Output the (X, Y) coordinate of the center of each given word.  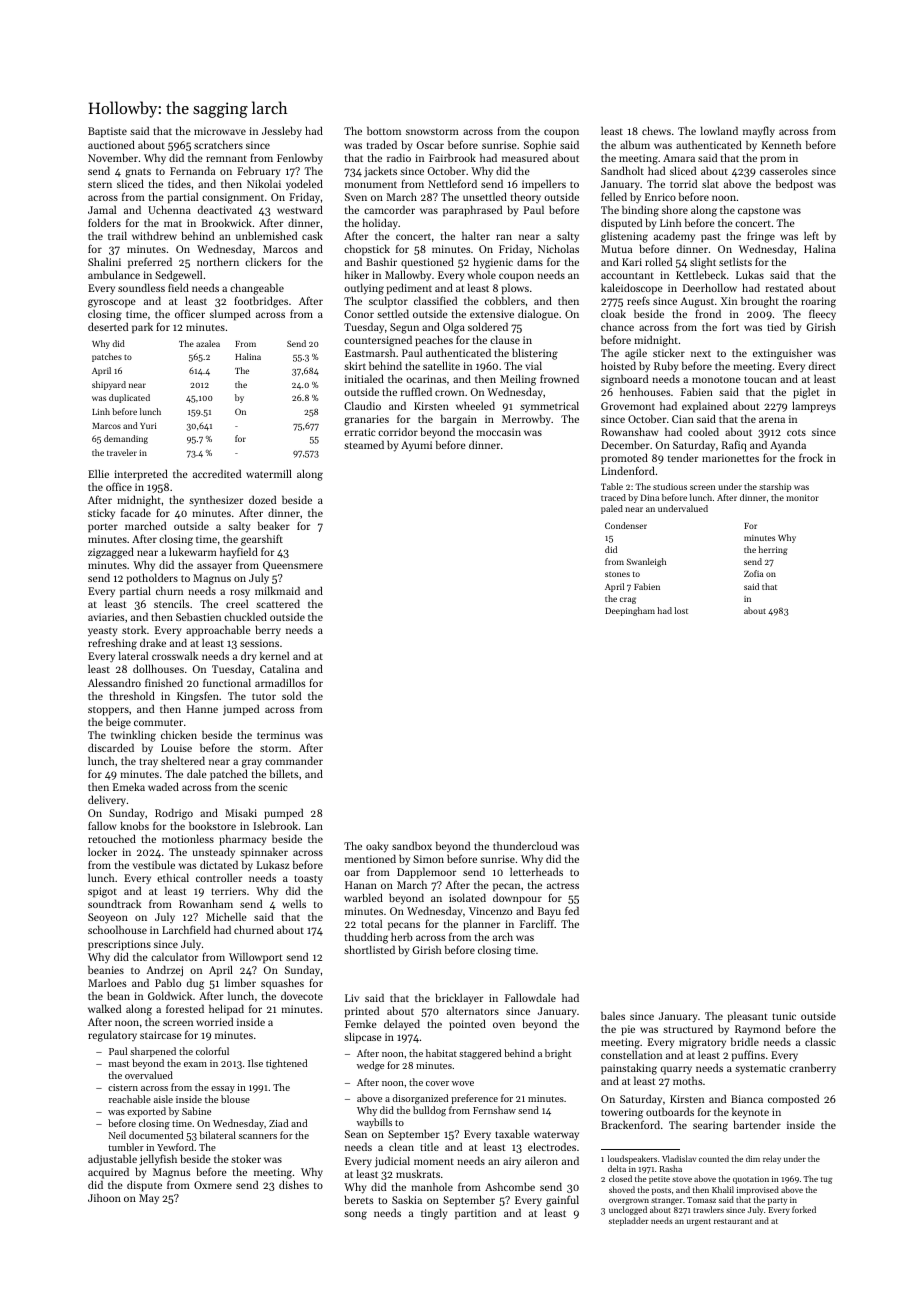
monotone (716, 379)
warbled (363, 897)
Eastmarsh (370, 353)
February (258, 172)
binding (640, 211)
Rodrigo (174, 814)
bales (613, 1015)
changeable (257, 289)
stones (617, 574)
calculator (174, 956)
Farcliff (537, 923)
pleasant (748, 1017)
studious (670, 486)
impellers (544, 185)
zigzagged (111, 553)
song (355, 1215)
